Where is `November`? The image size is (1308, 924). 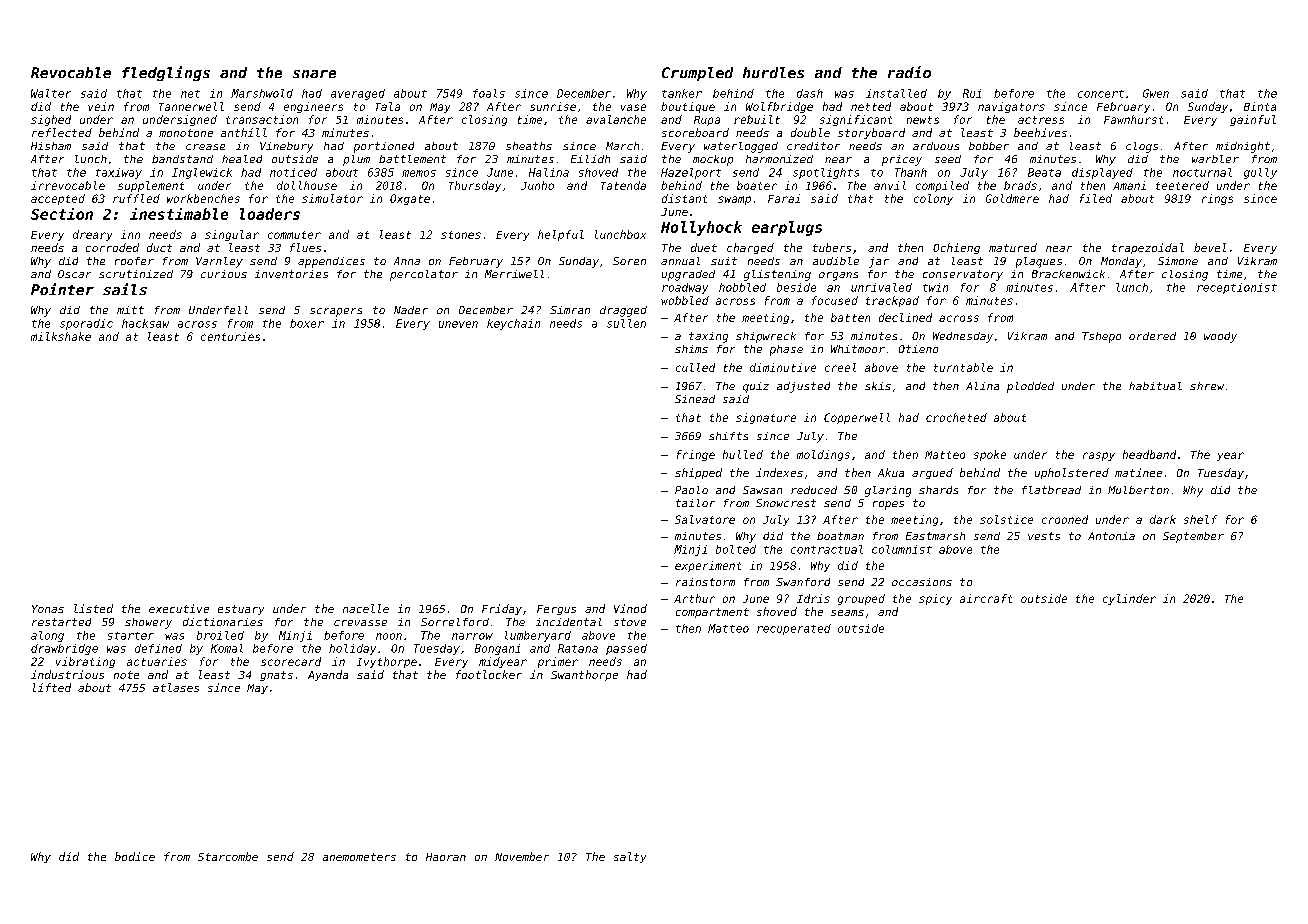 November is located at coordinates (522, 856).
